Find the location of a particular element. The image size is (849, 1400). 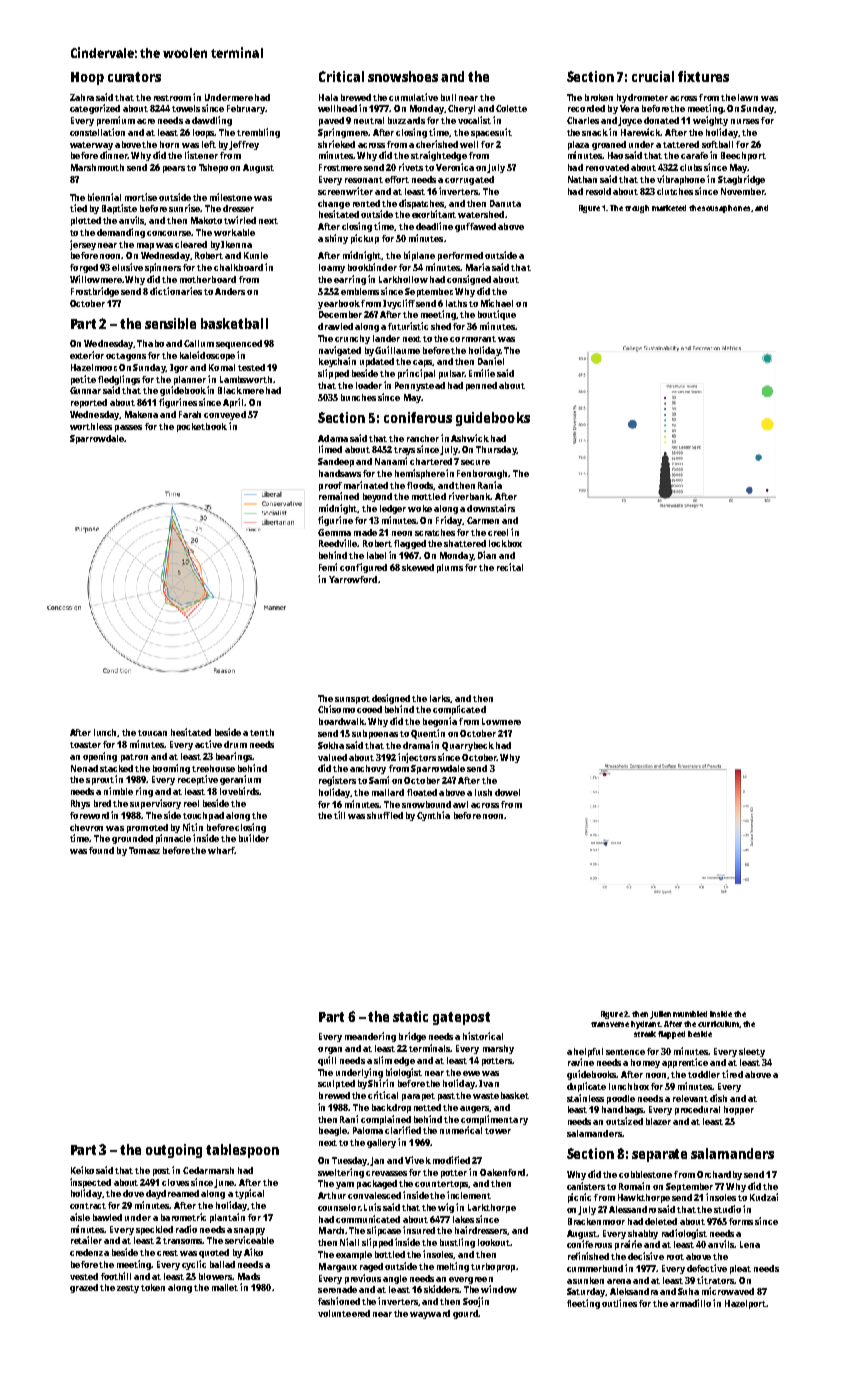

Oakenford is located at coordinates (502, 1172).
